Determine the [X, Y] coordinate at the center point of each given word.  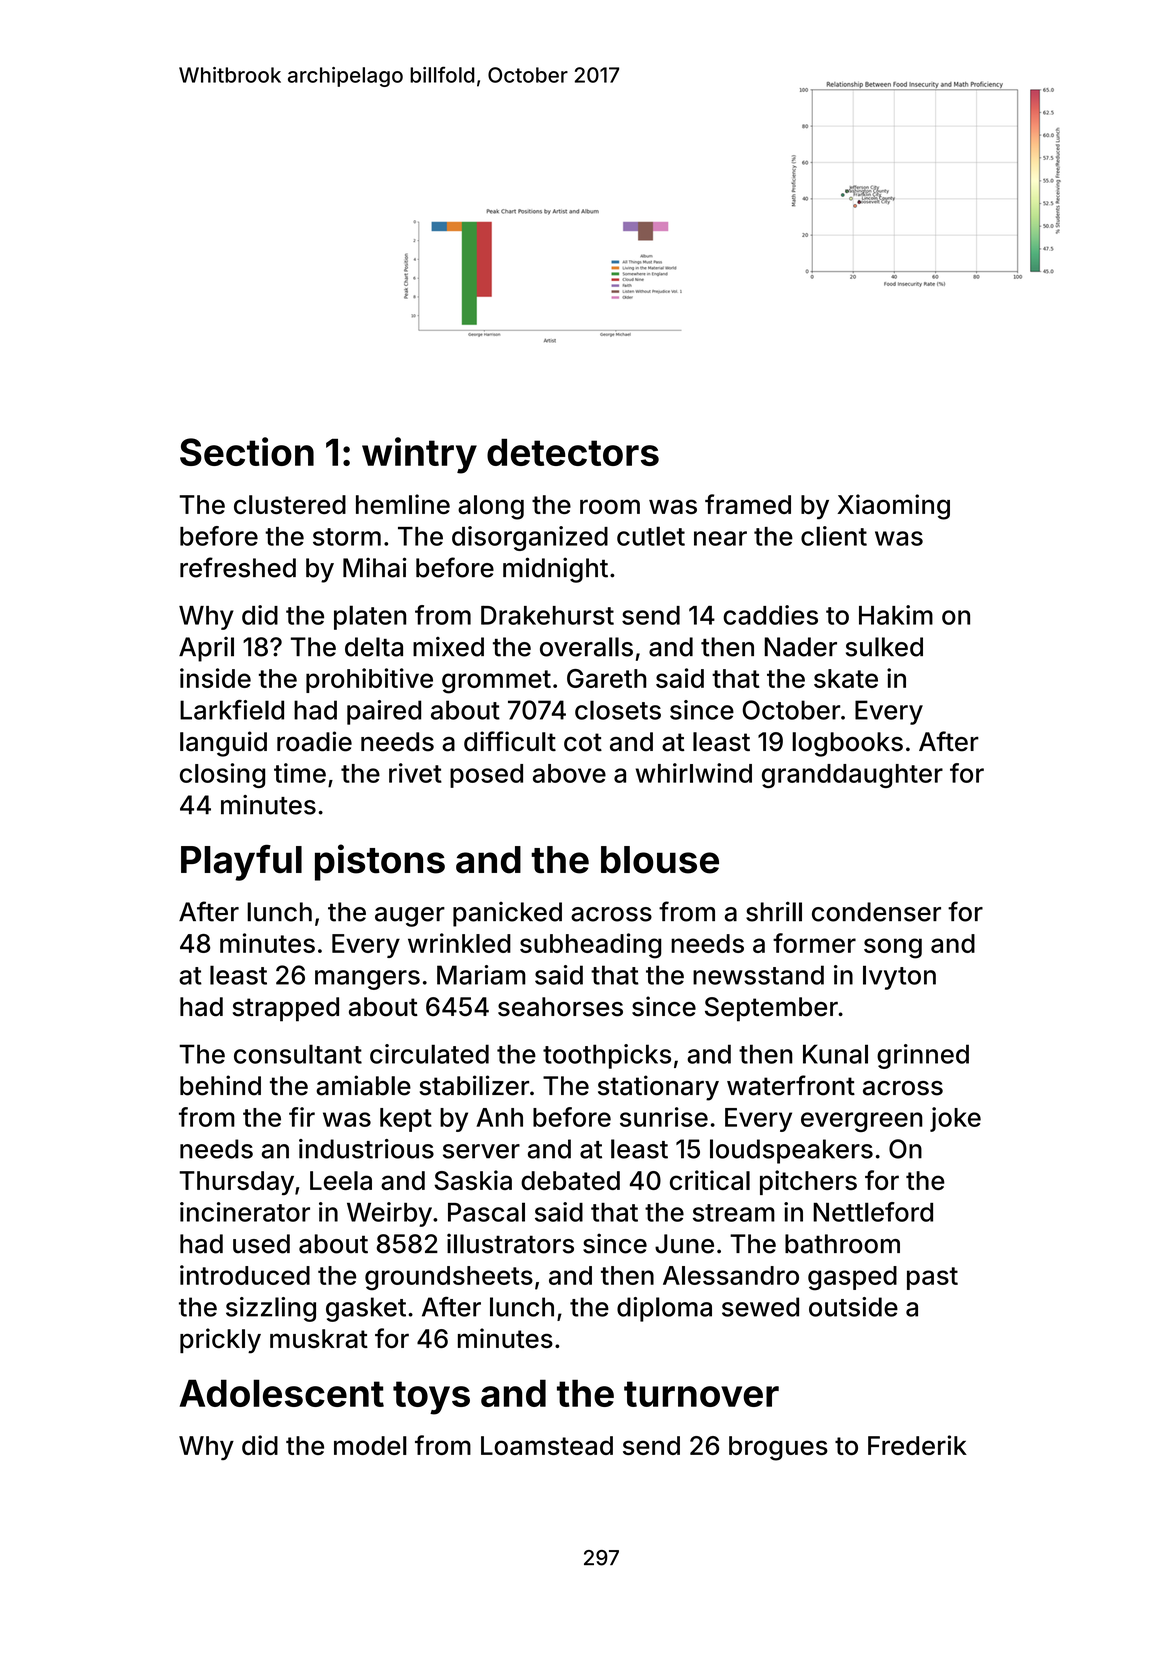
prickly [220, 1341]
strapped [286, 1009]
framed [748, 504]
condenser [876, 912]
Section [247, 451]
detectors [573, 452]
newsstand [758, 975]
